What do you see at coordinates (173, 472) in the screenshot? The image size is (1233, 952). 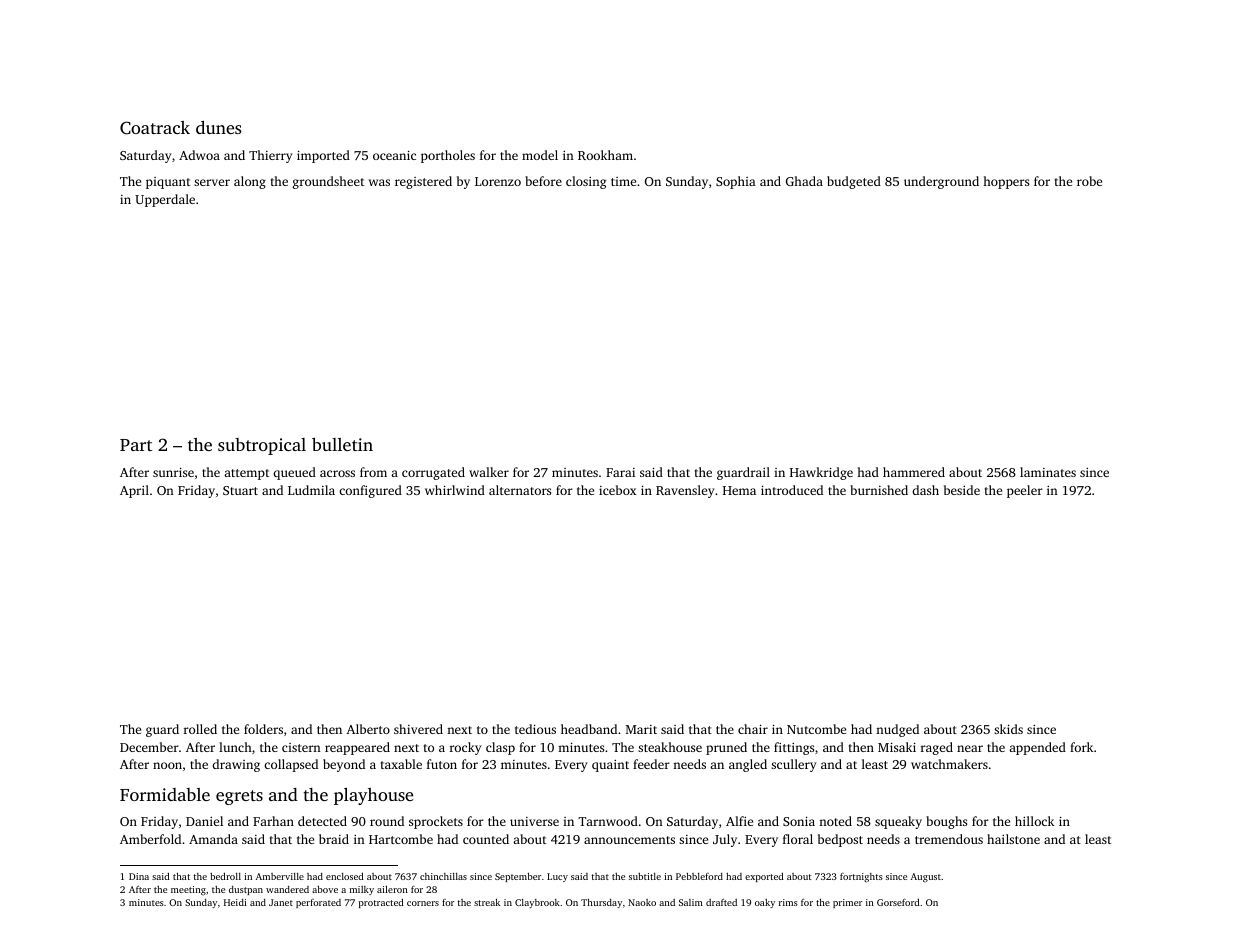 I see `sunrise` at bounding box center [173, 472].
